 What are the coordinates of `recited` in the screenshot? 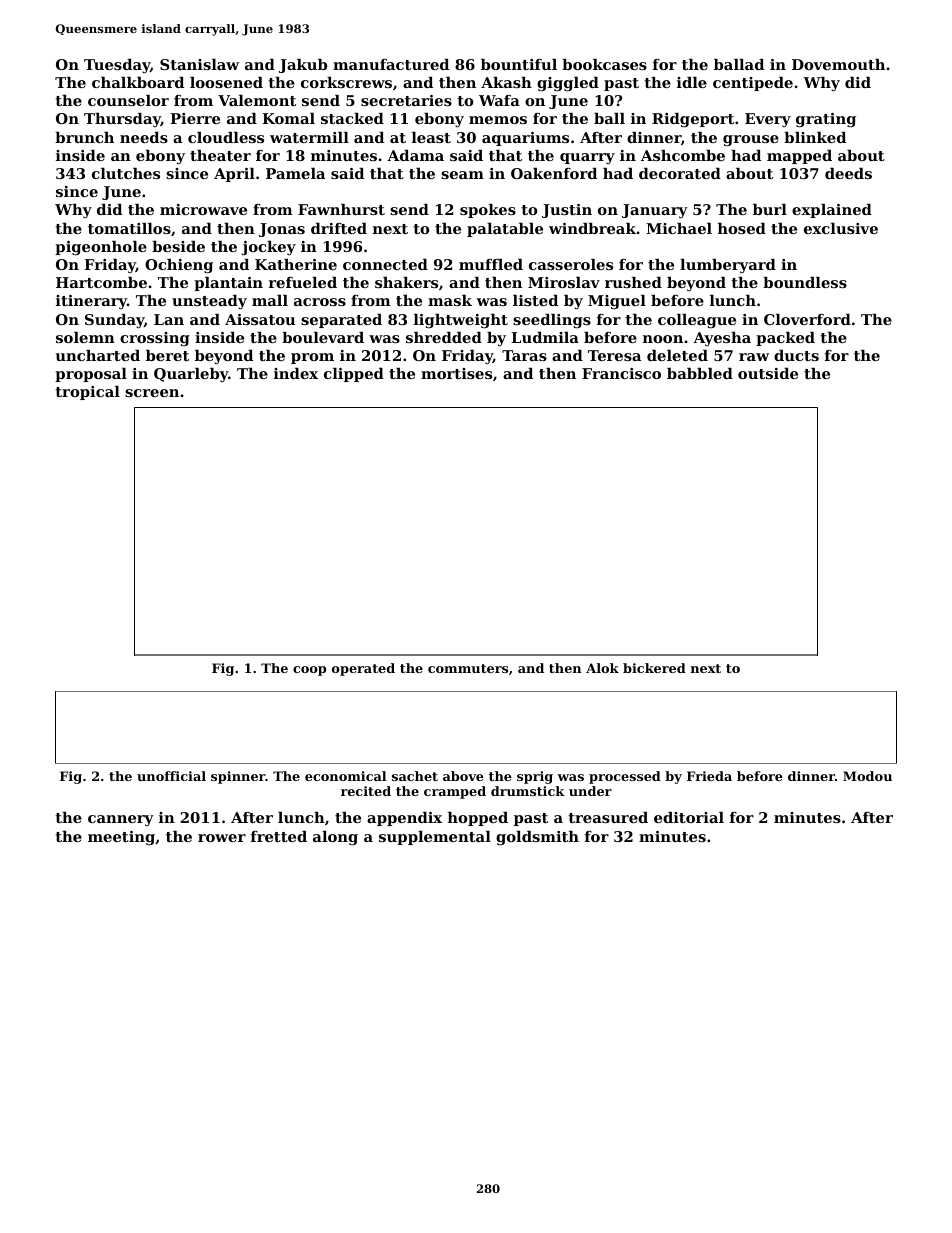 It's located at (366, 791).
